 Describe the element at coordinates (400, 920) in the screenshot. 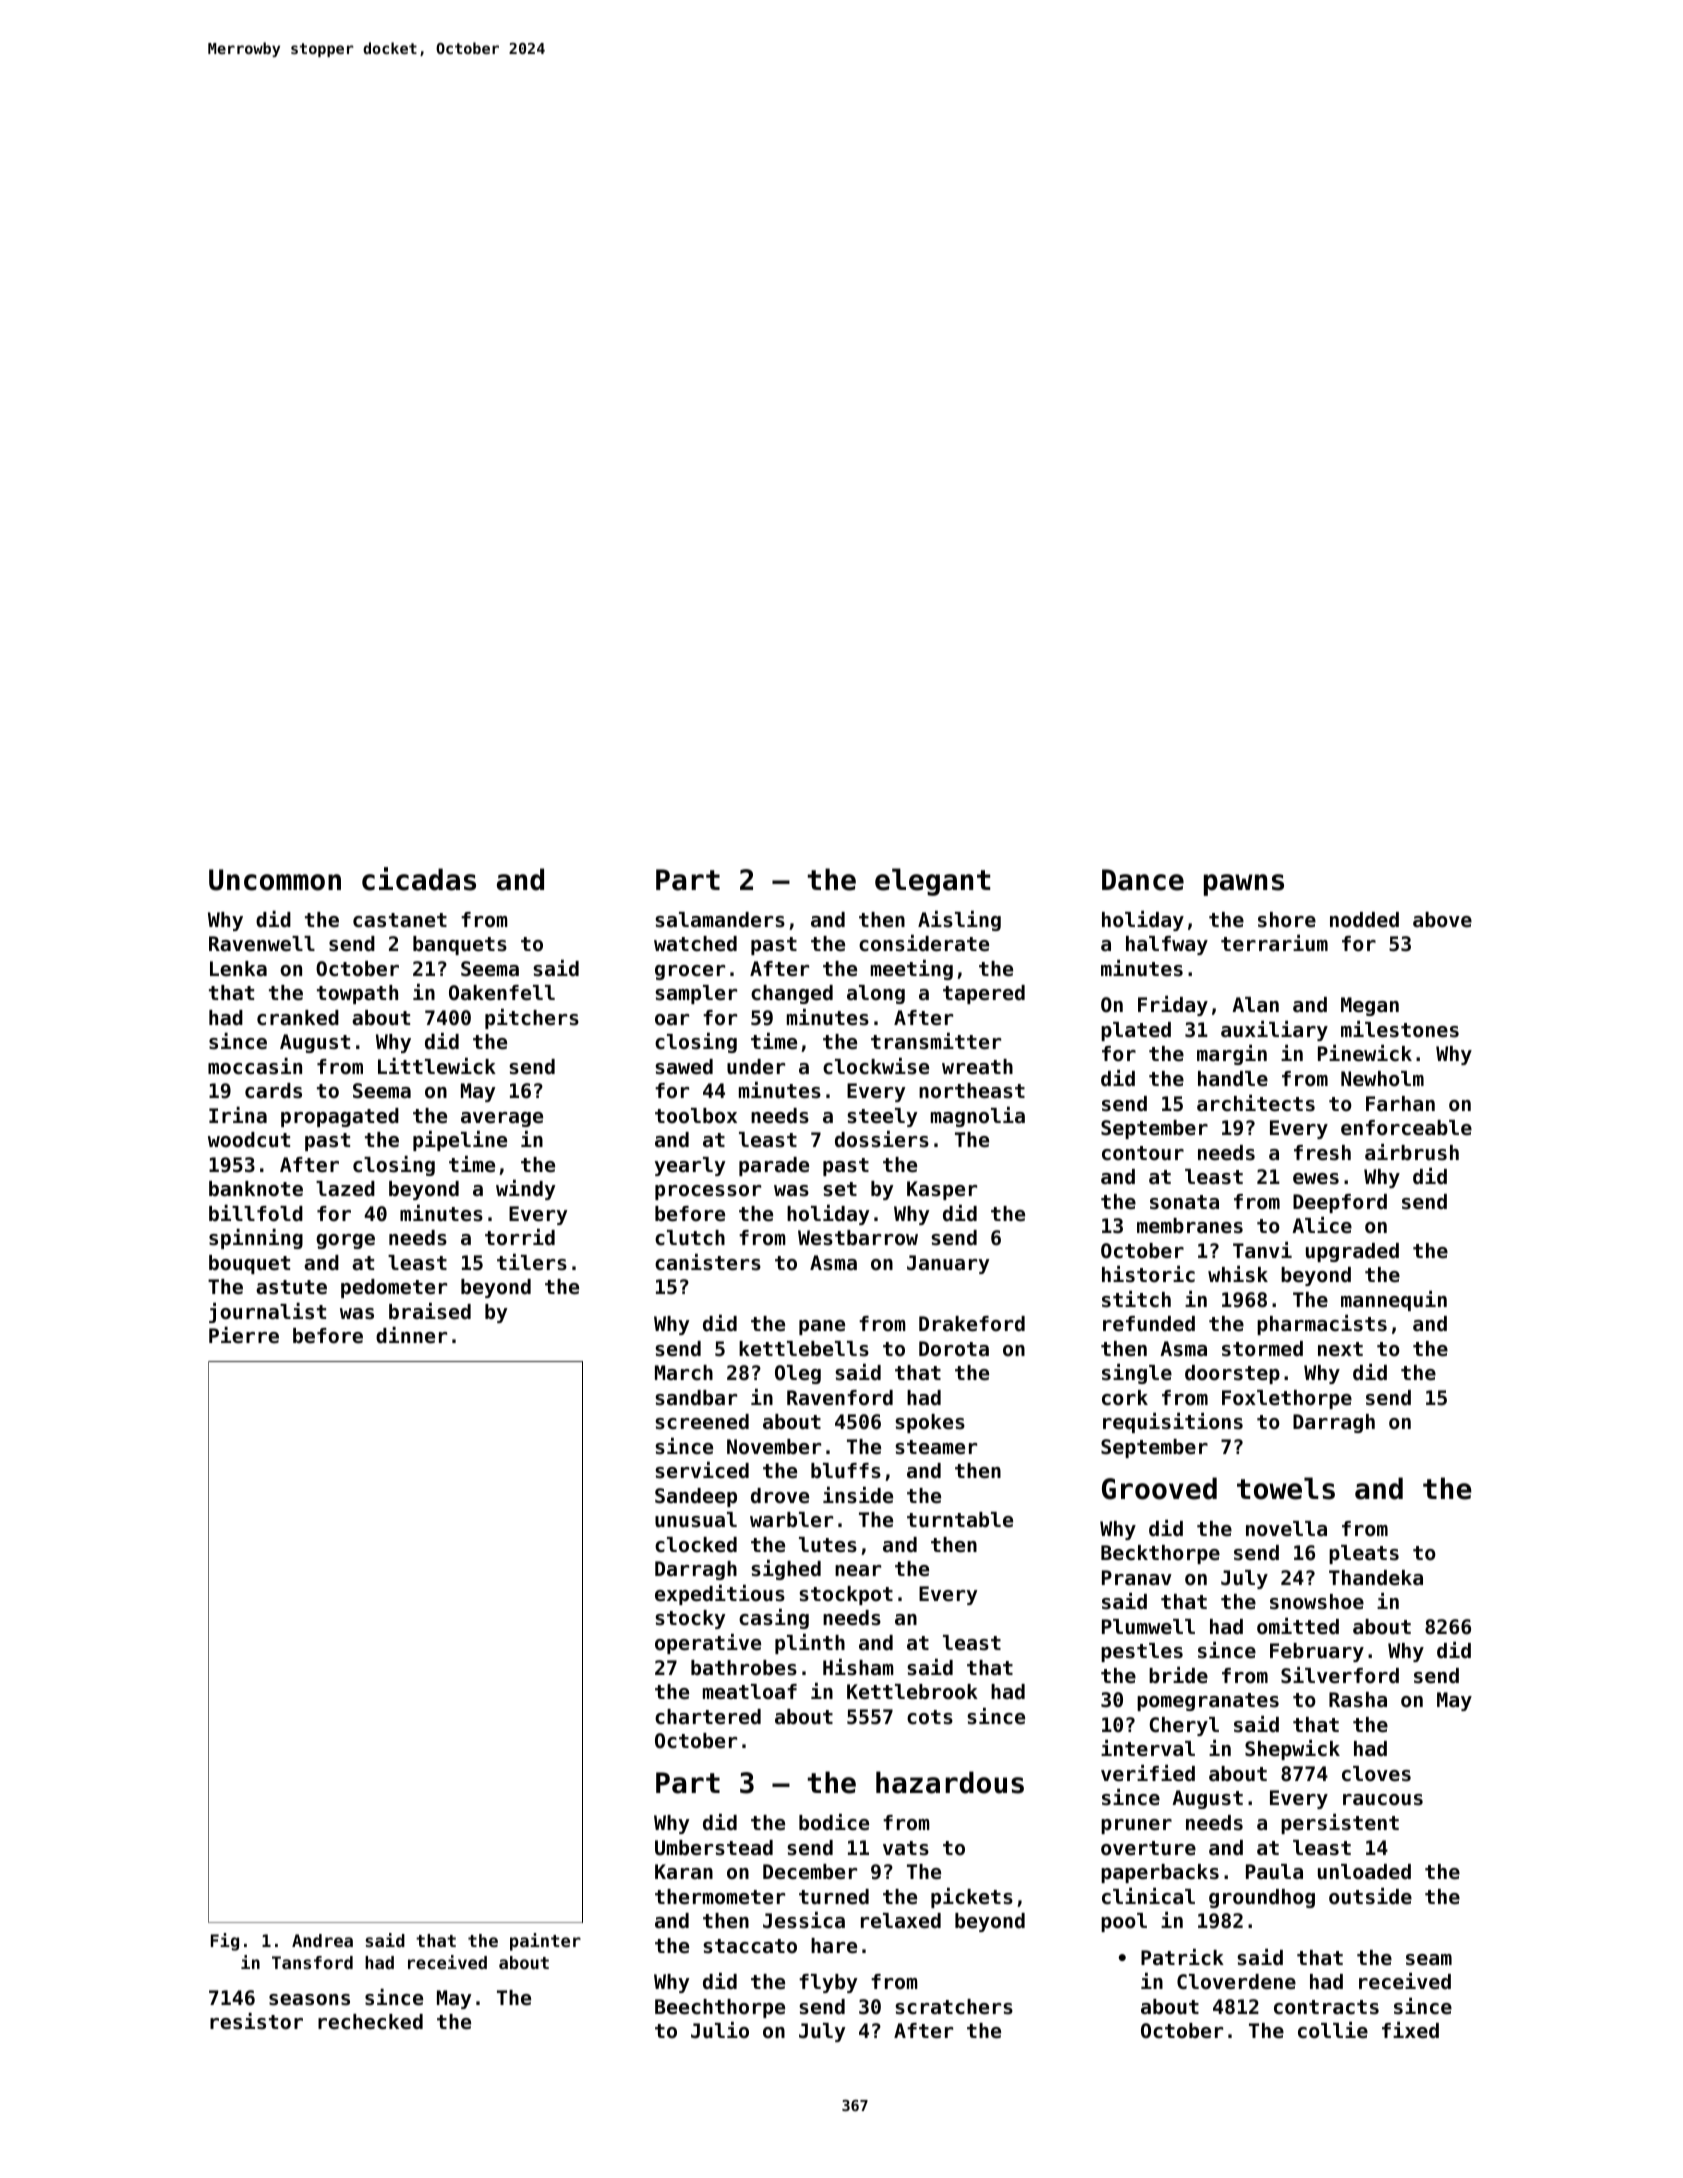

I see `castanet` at that location.
